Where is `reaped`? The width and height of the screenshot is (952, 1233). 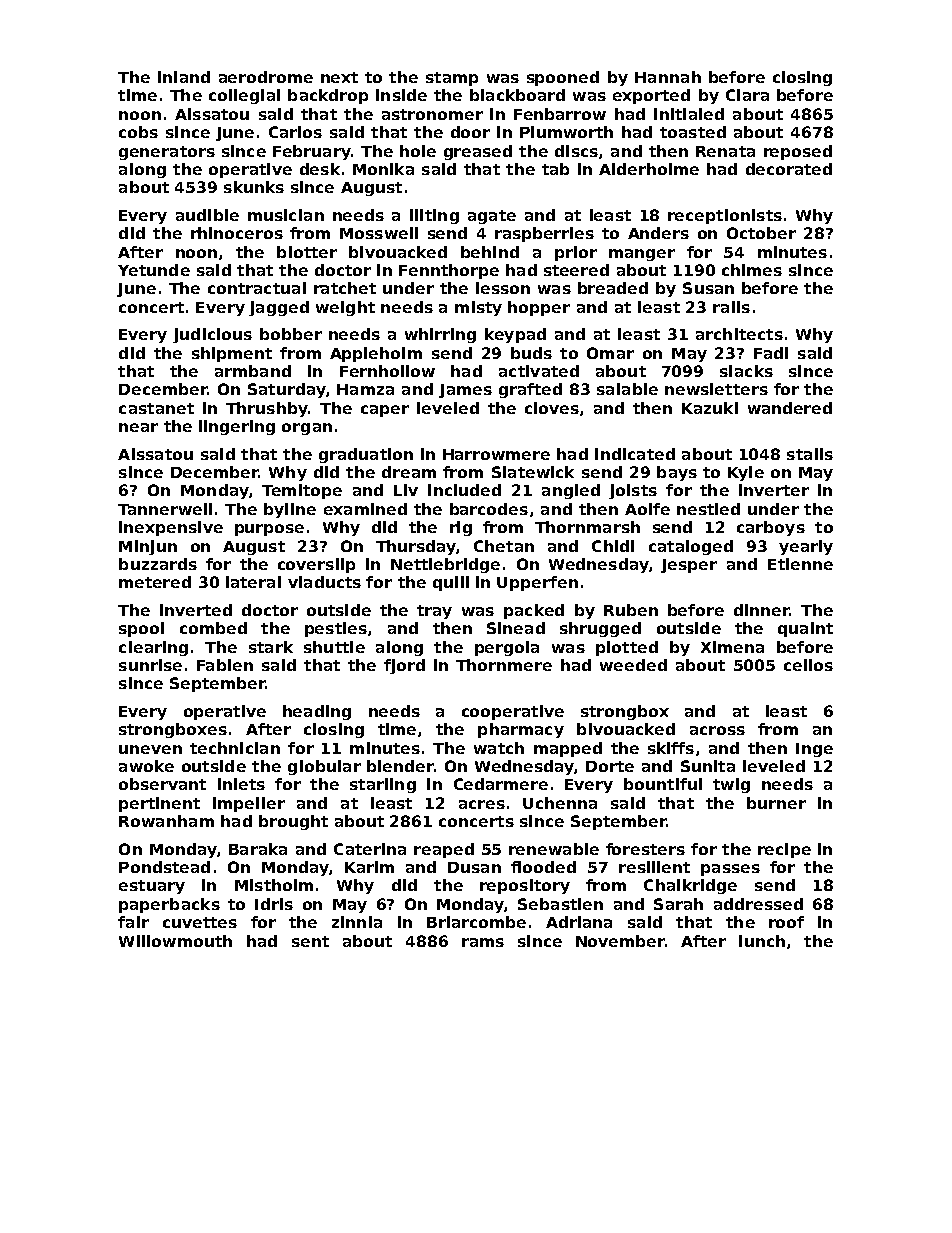 reaped is located at coordinates (444, 850).
